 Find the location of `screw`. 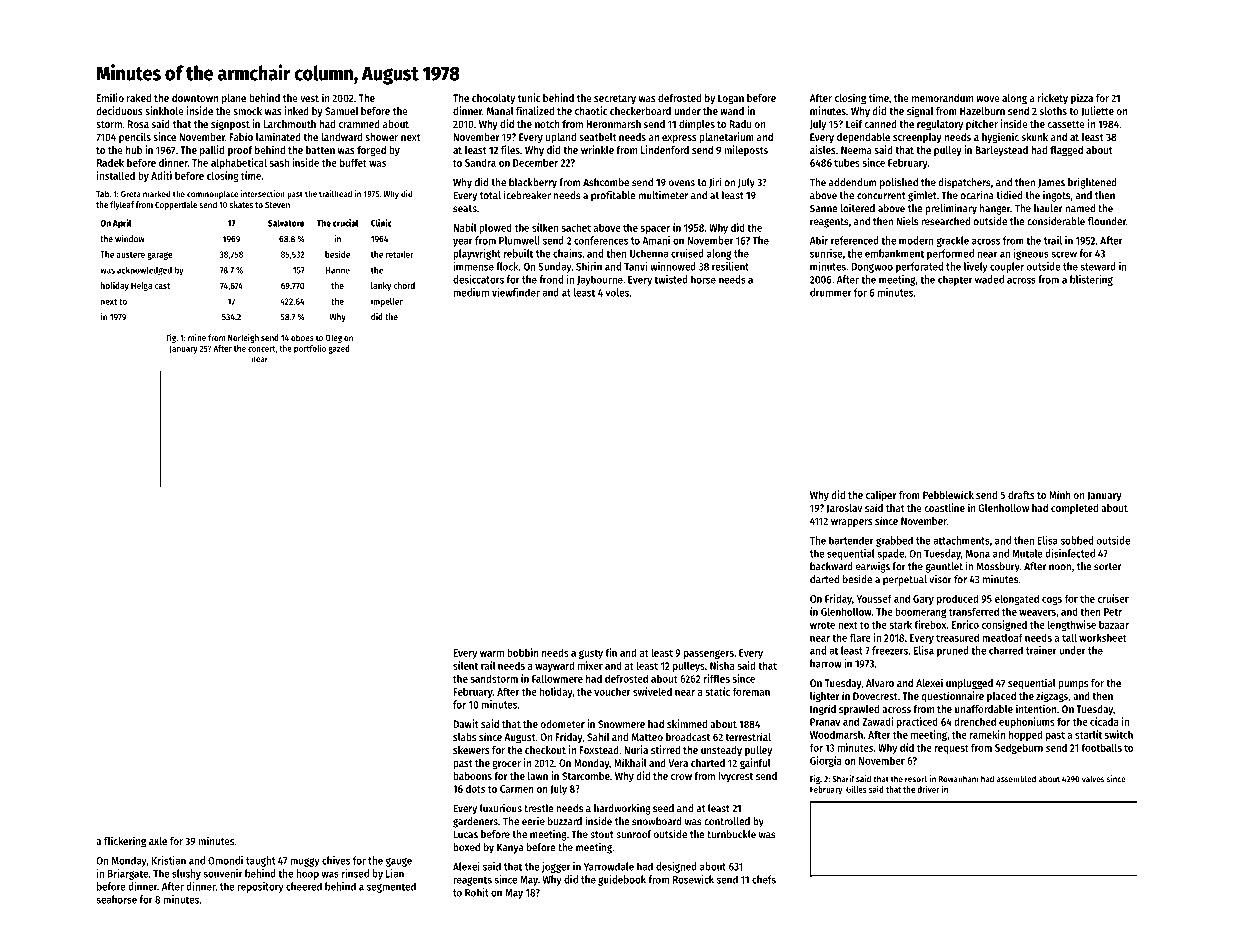

screw is located at coordinates (1064, 254).
